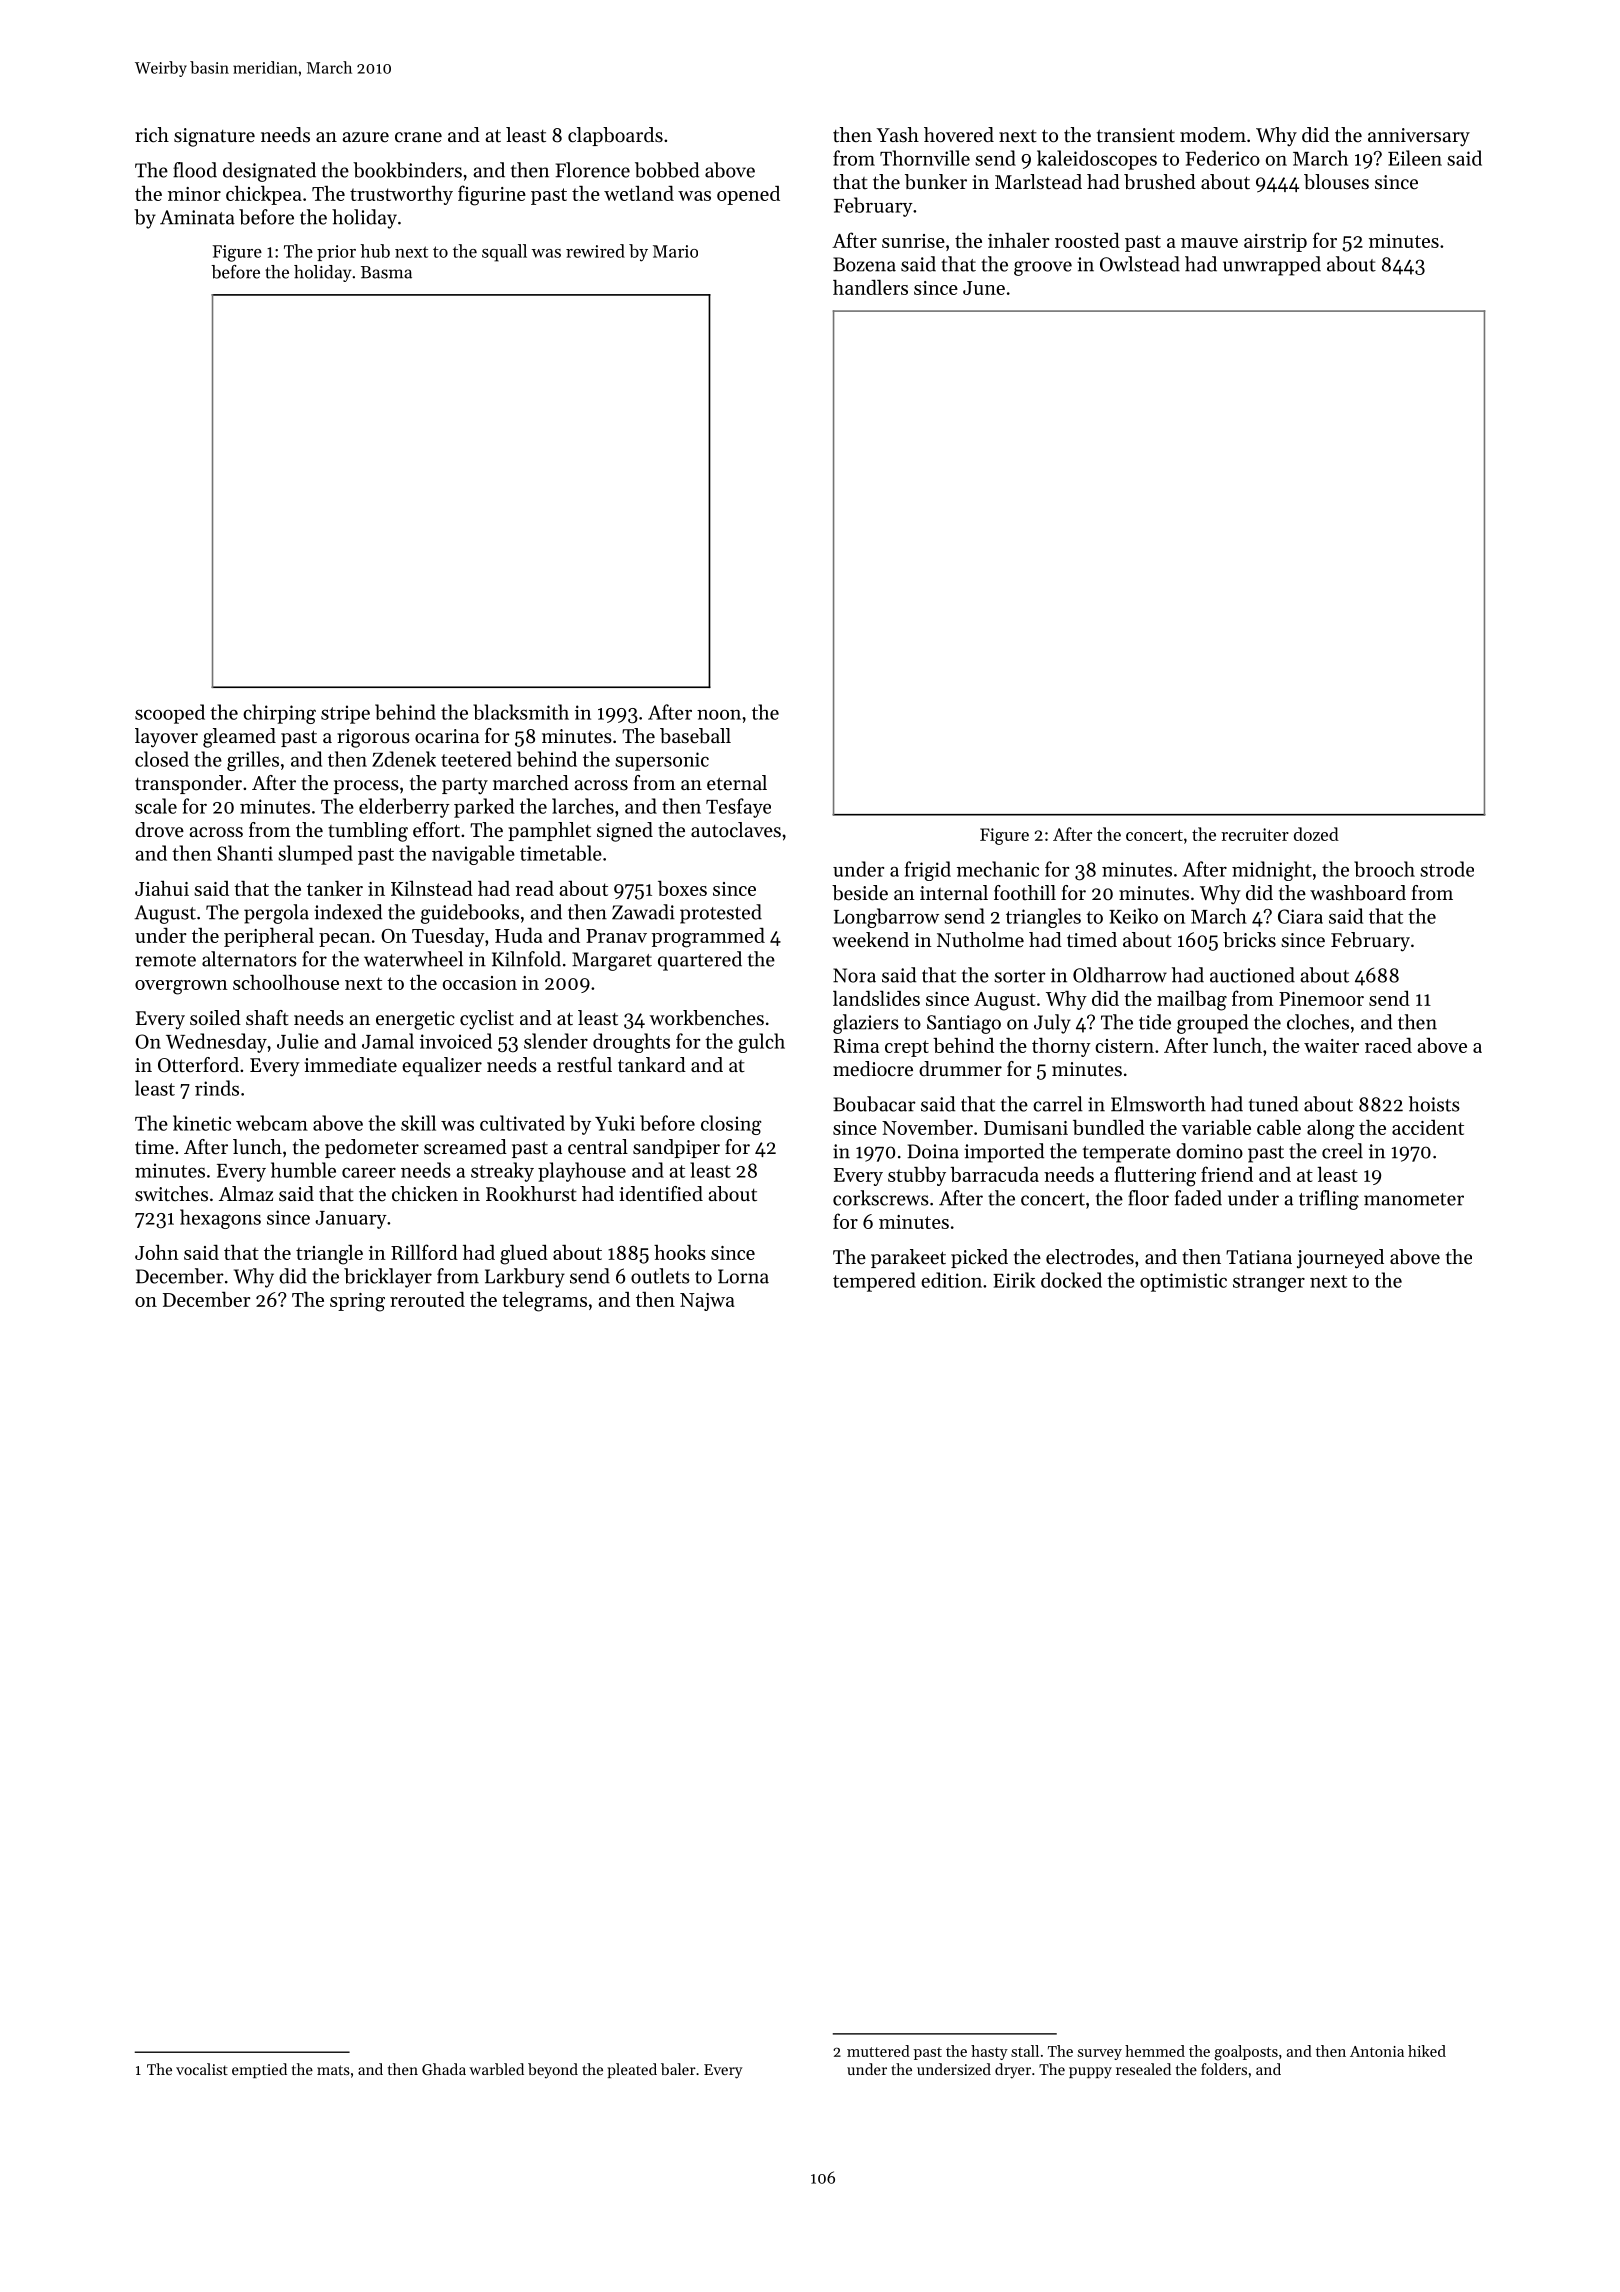  Describe the element at coordinates (386, 272) in the image. I see `Basma` at that location.
